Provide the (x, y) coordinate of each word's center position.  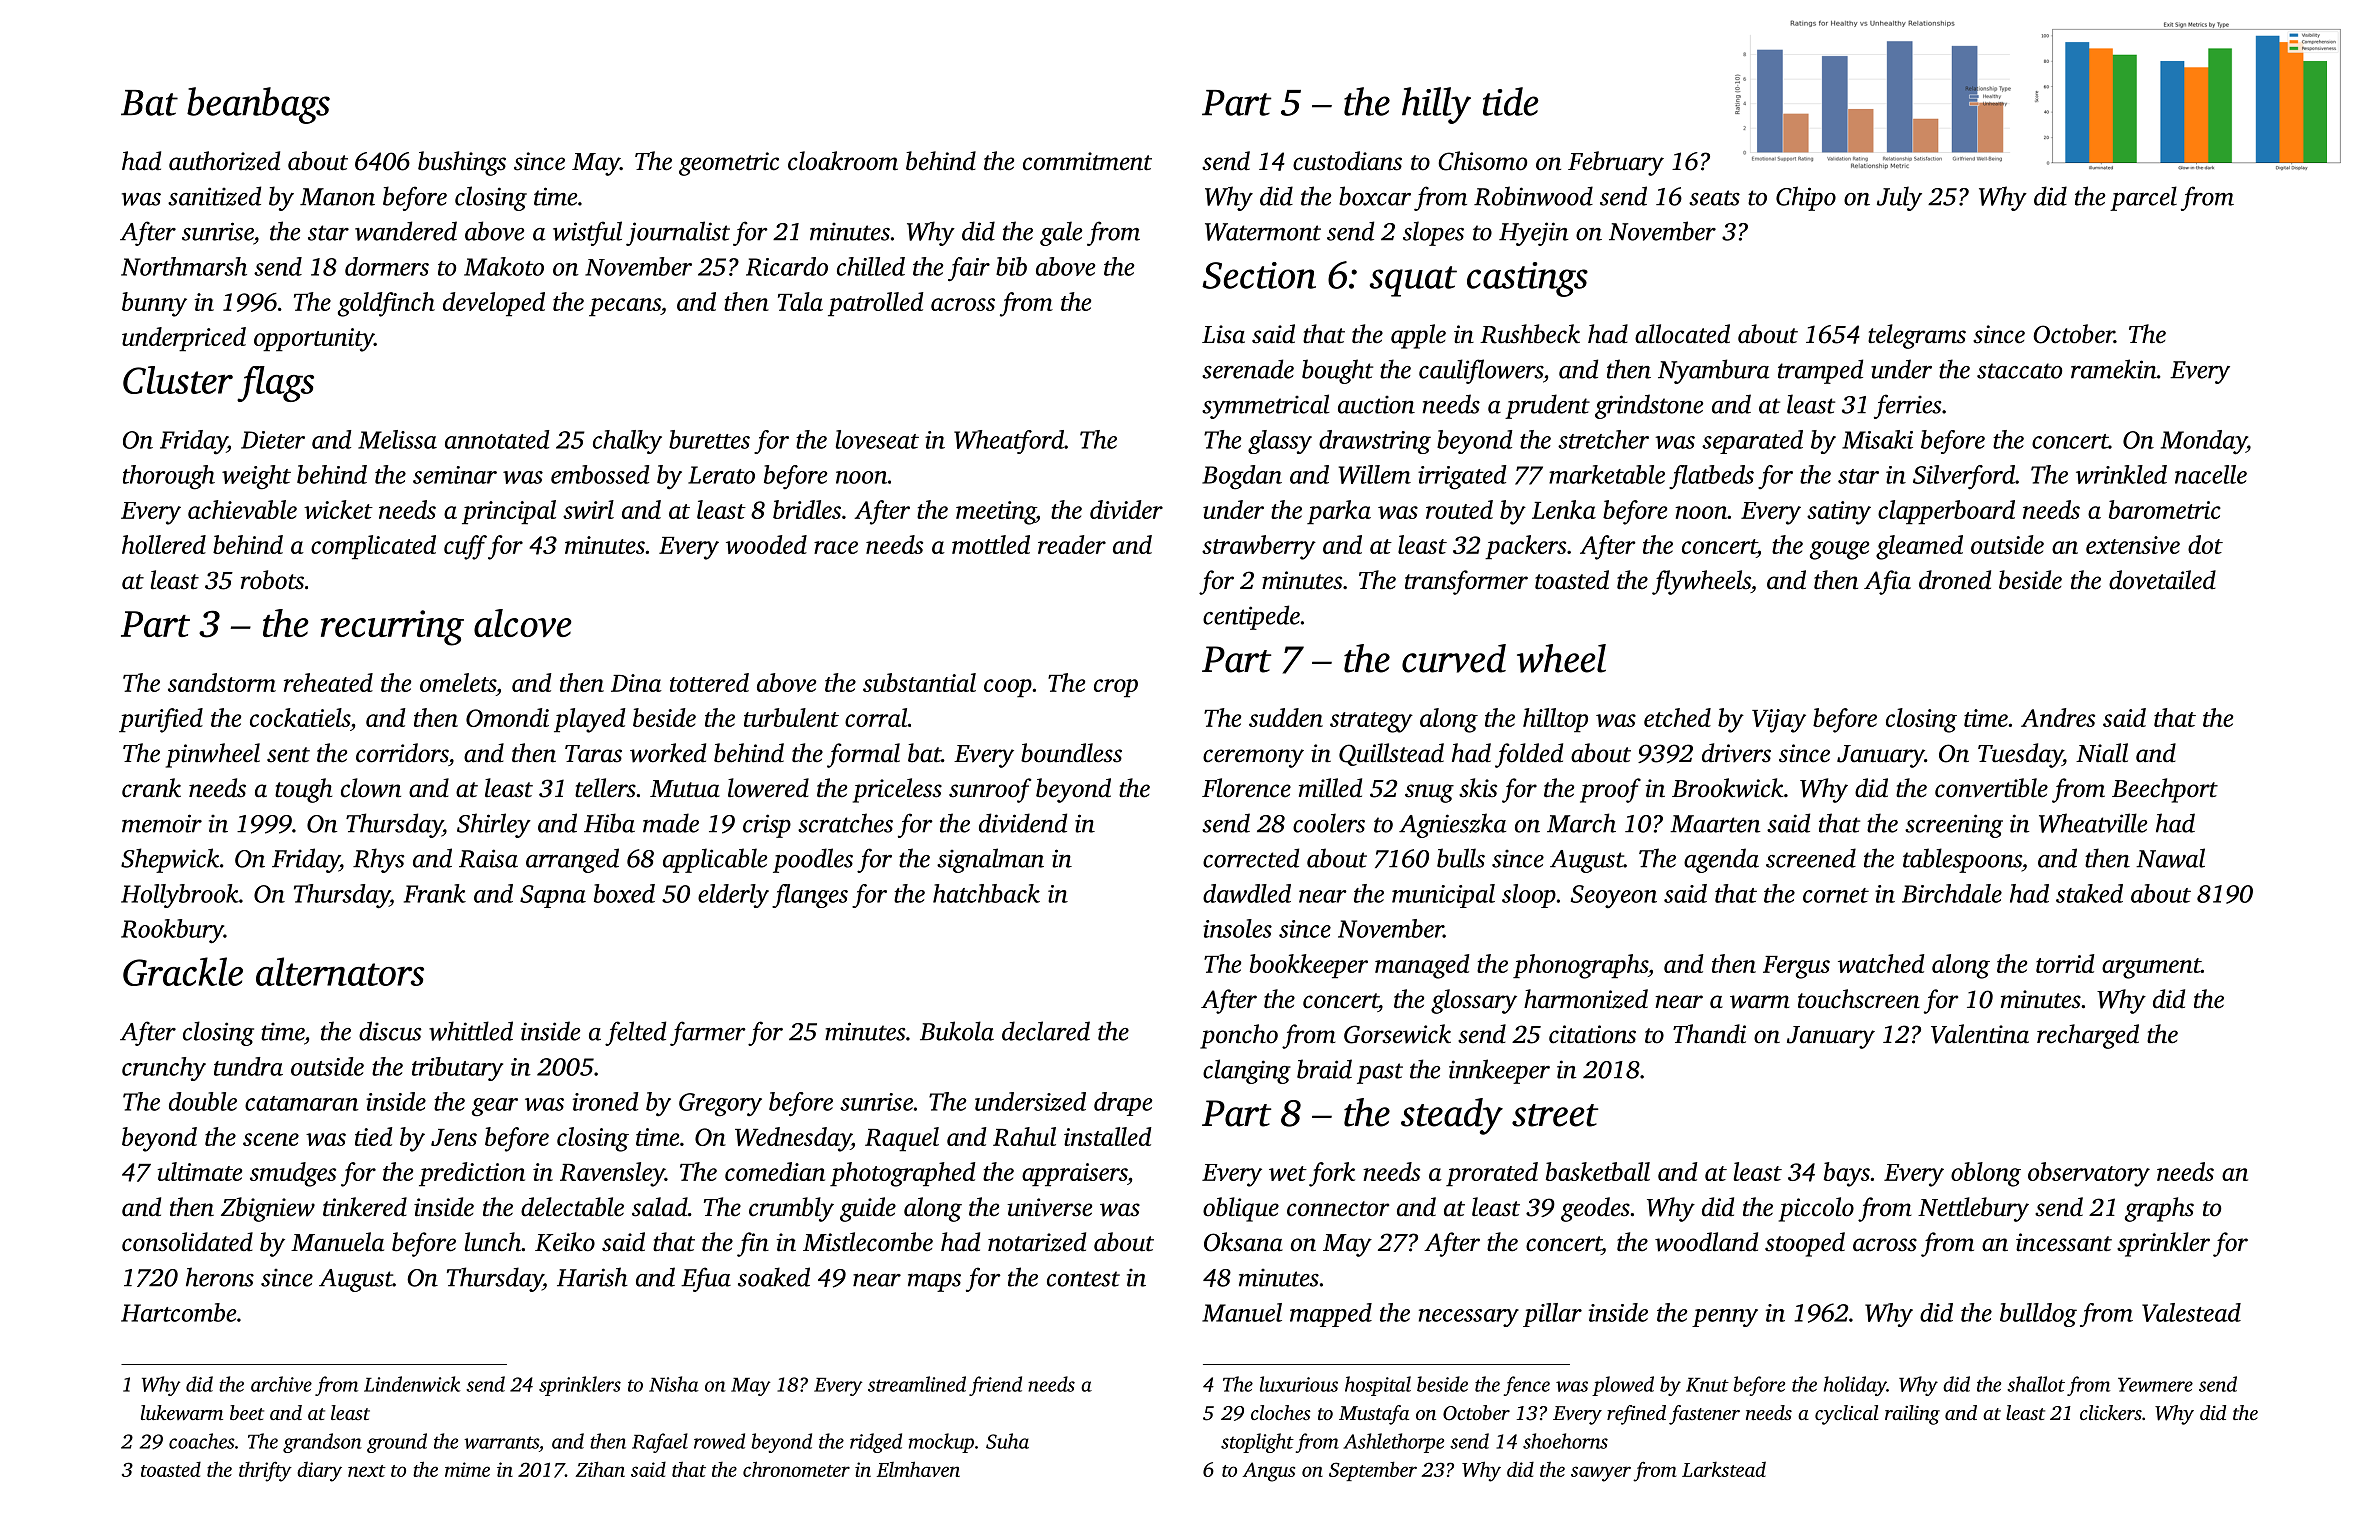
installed (1108, 1136)
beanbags (258, 105)
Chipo (1806, 198)
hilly (1436, 105)
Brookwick (1728, 788)
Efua (706, 1279)
